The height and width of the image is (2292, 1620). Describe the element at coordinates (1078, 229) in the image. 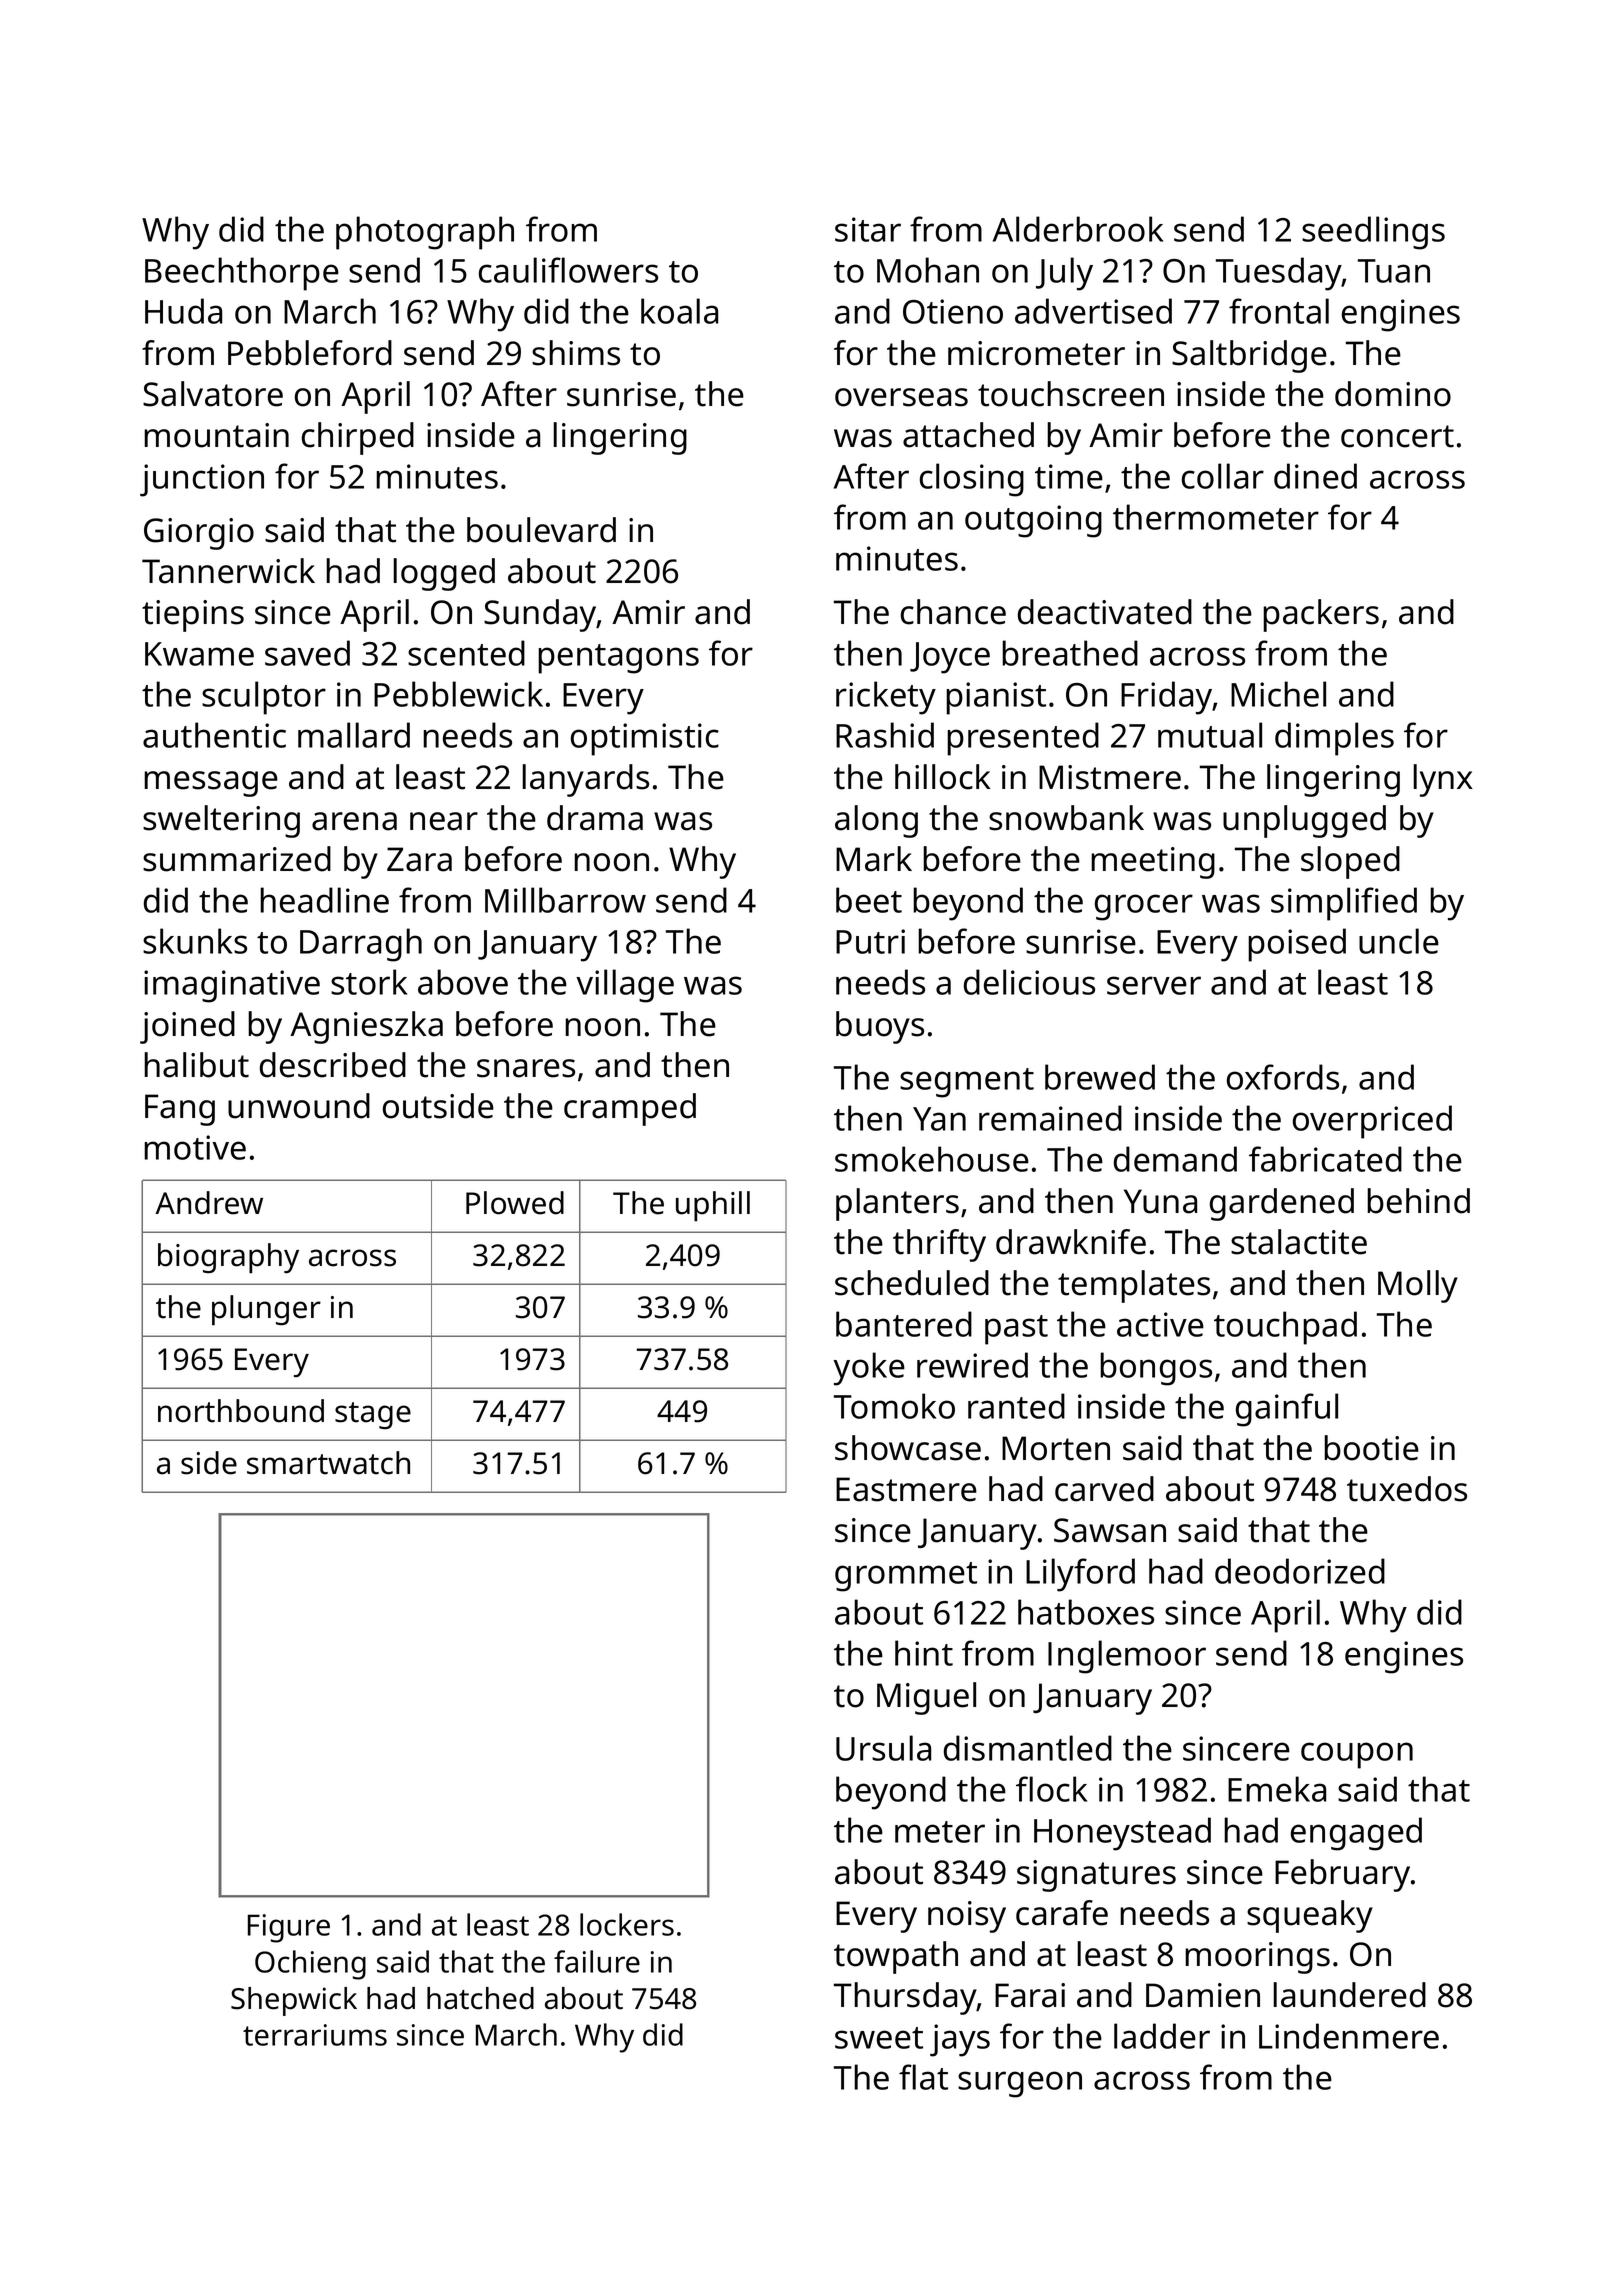

I see `Alderbrook` at that location.
